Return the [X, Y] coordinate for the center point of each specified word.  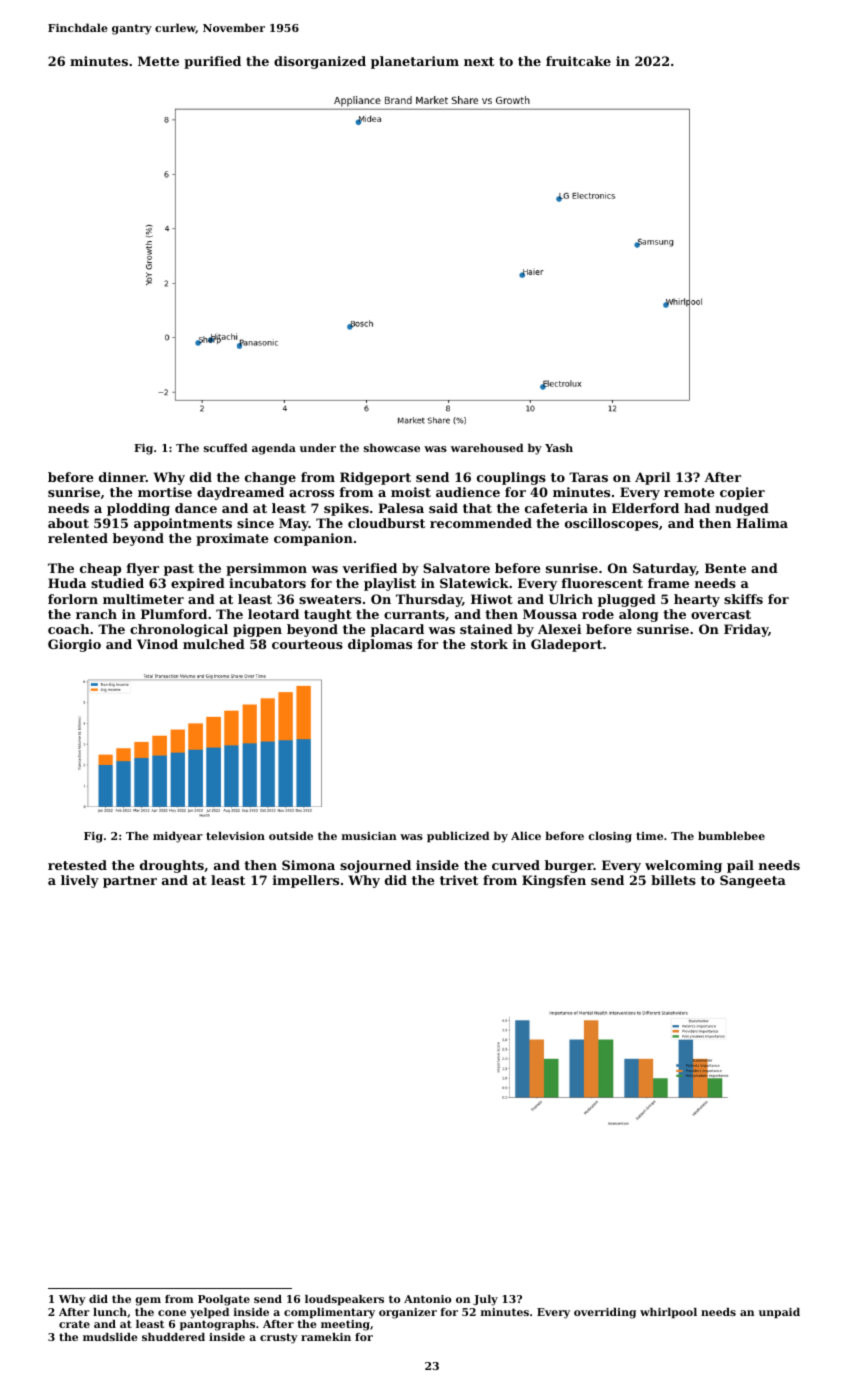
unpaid [779, 1313]
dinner [122, 477]
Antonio [427, 1299]
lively [80, 881]
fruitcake [578, 61]
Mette [158, 61]
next [479, 61]
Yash [559, 447]
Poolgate [224, 1300]
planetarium [415, 62]
